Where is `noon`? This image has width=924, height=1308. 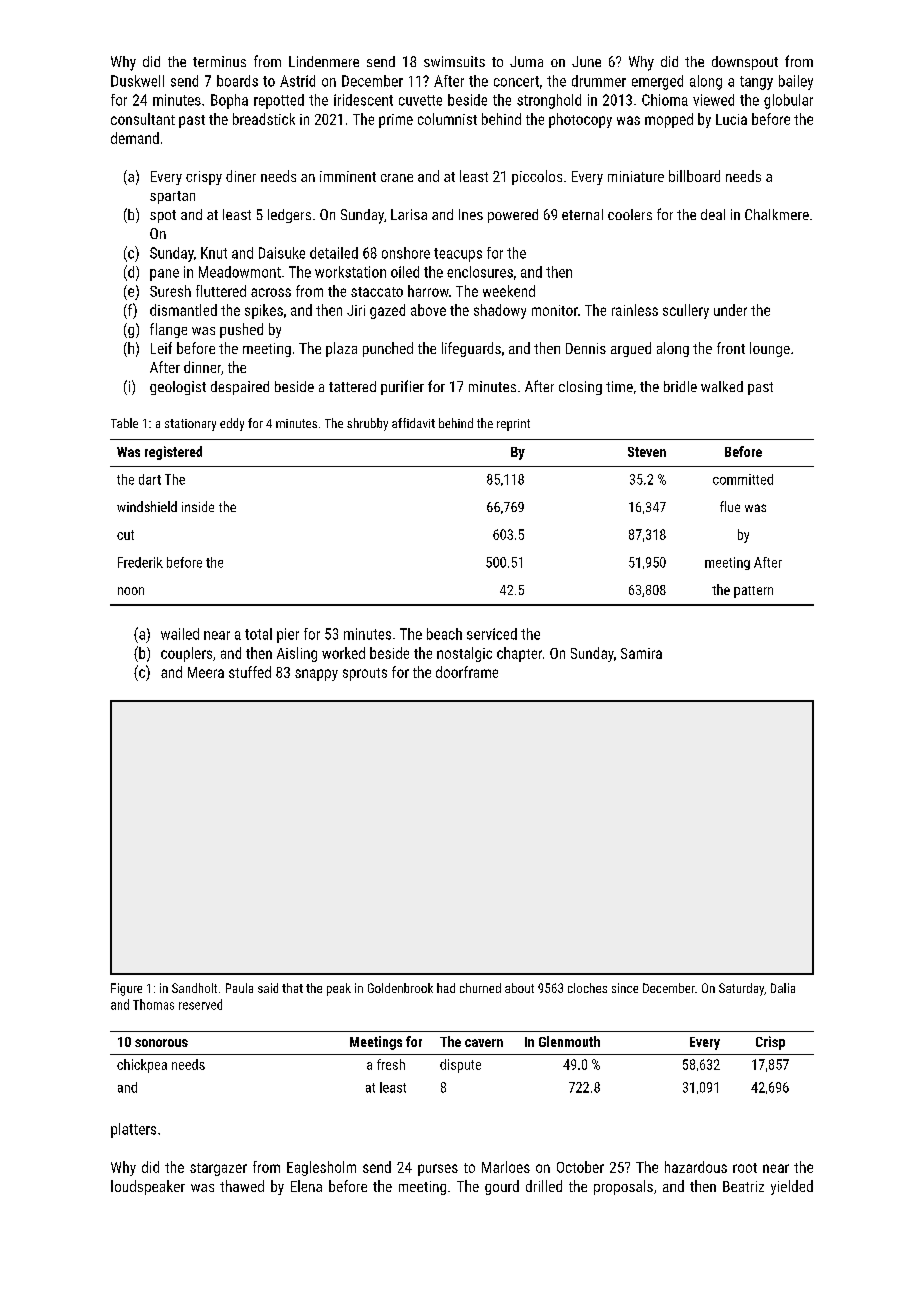 noon is located at coordinates (131, 591).
